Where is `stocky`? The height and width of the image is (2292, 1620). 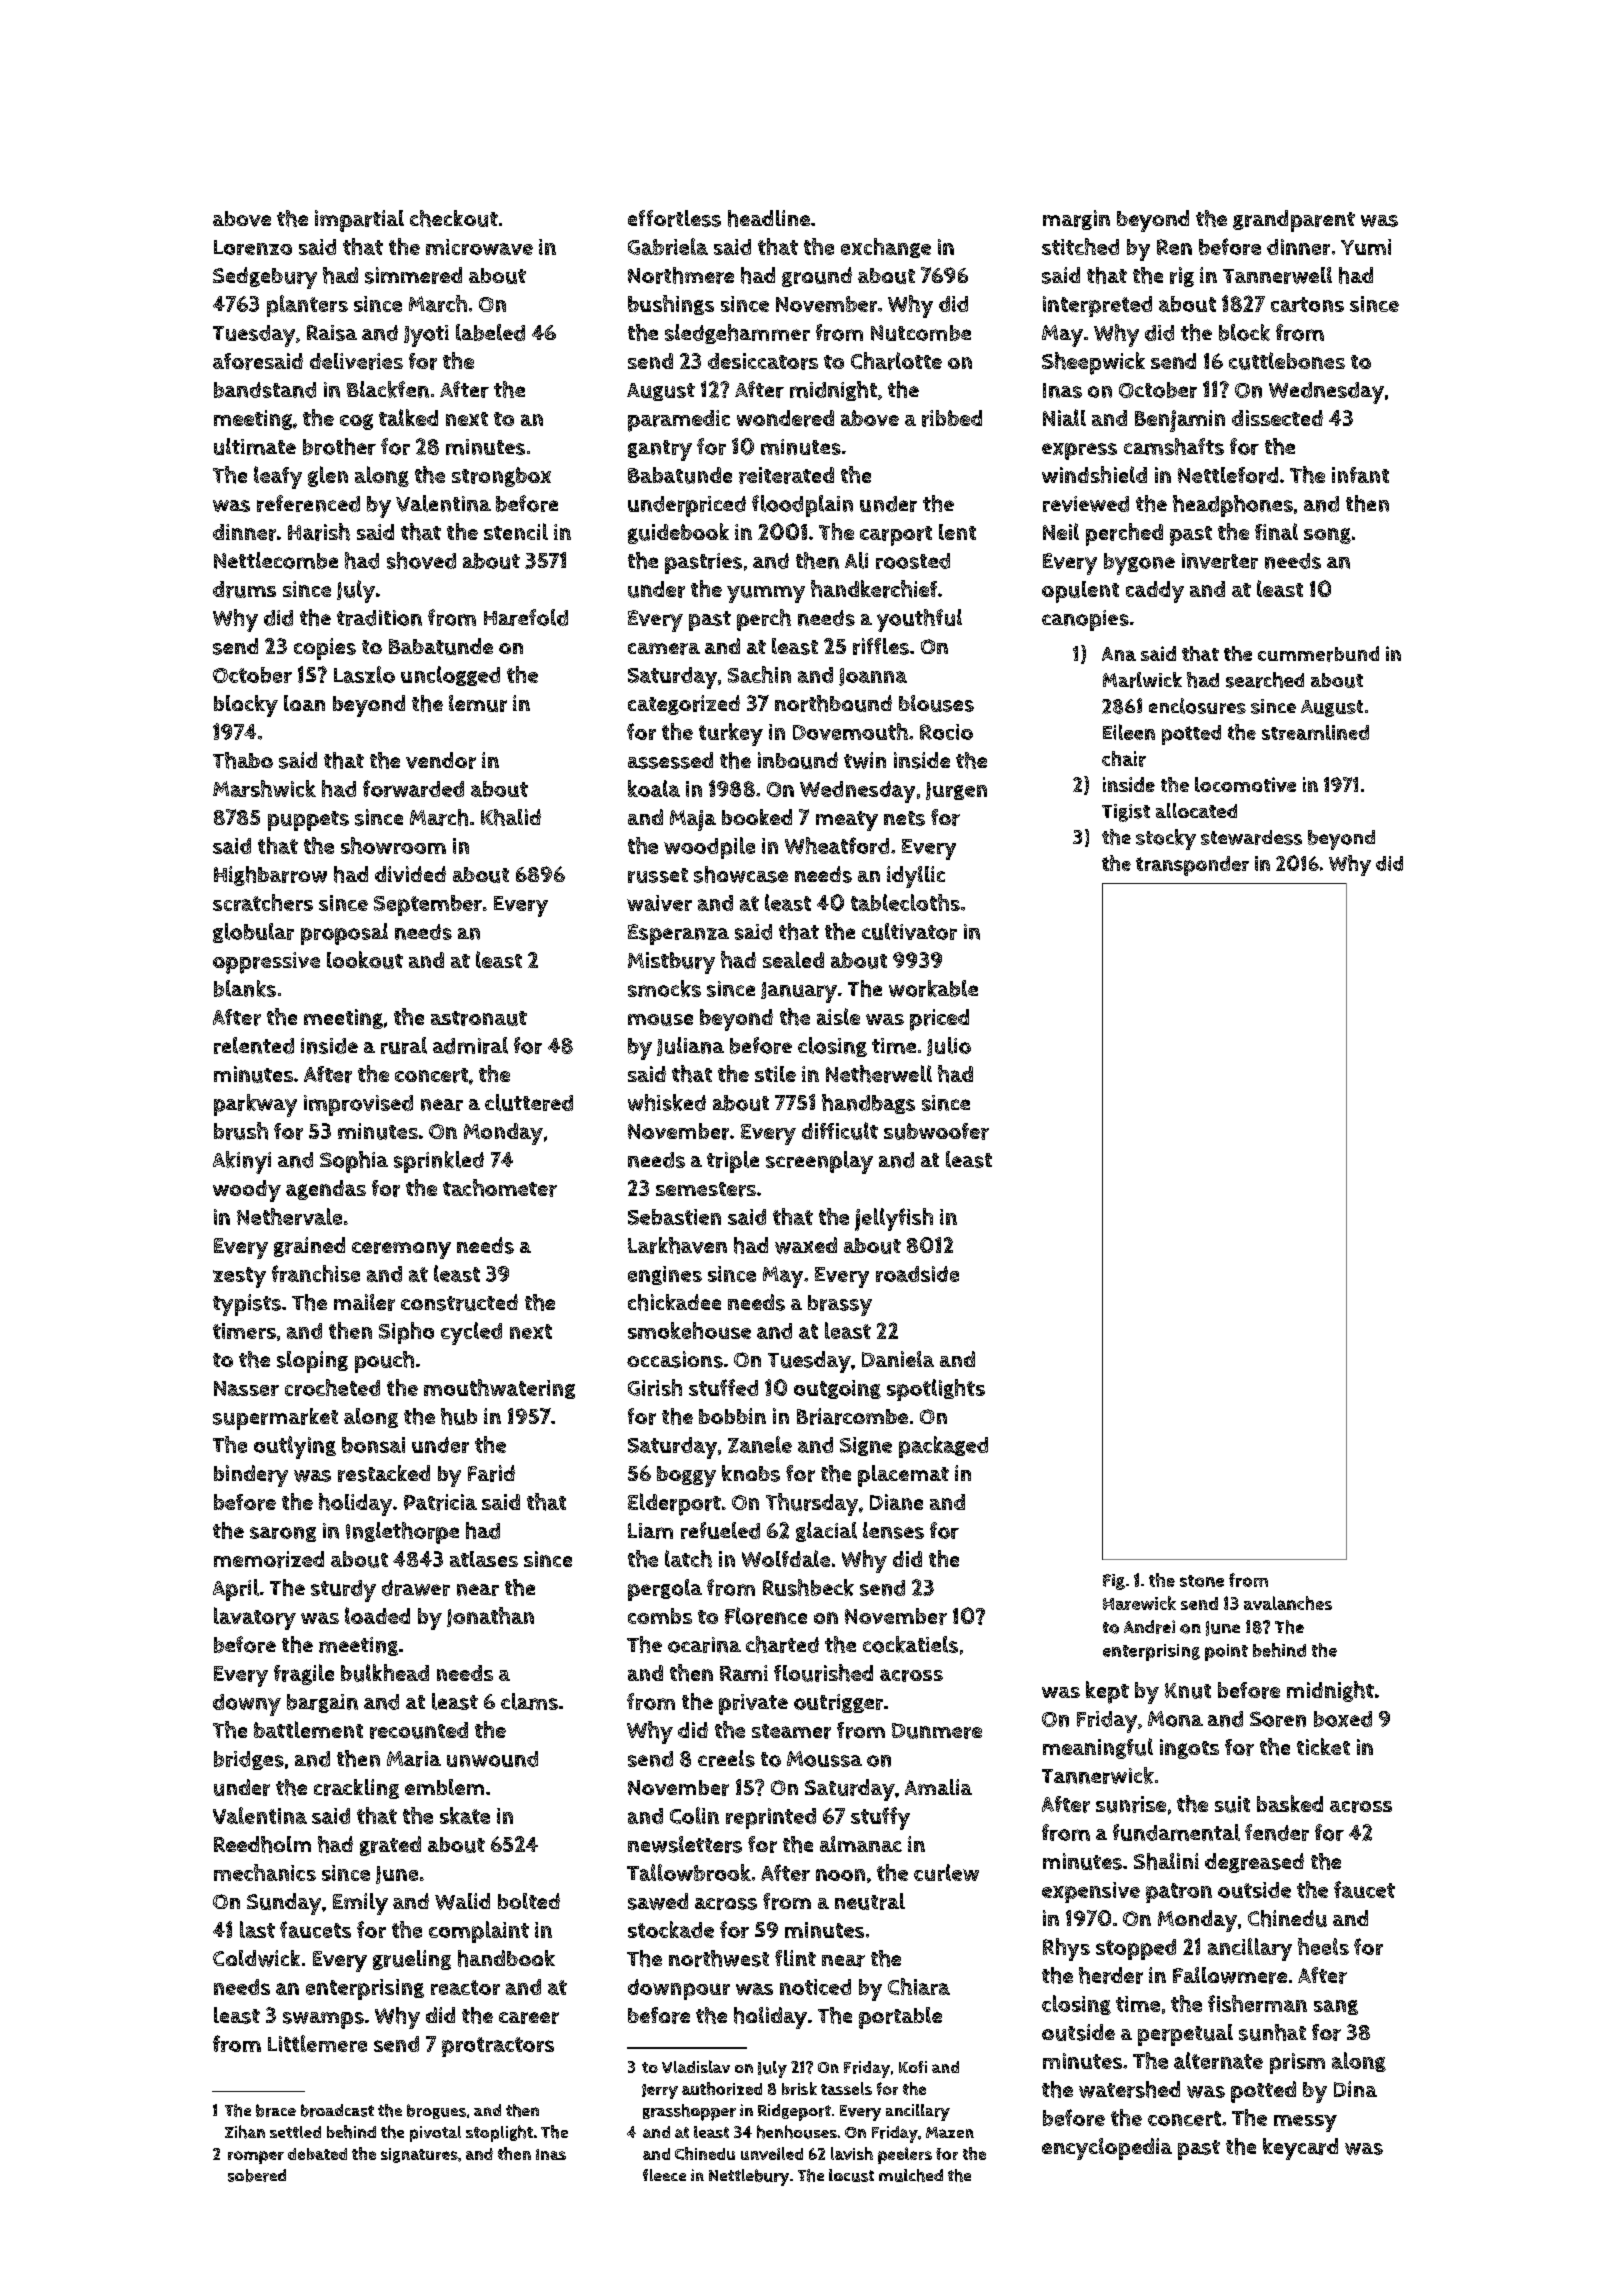
stocky is located at coordinates (1166, 839).
